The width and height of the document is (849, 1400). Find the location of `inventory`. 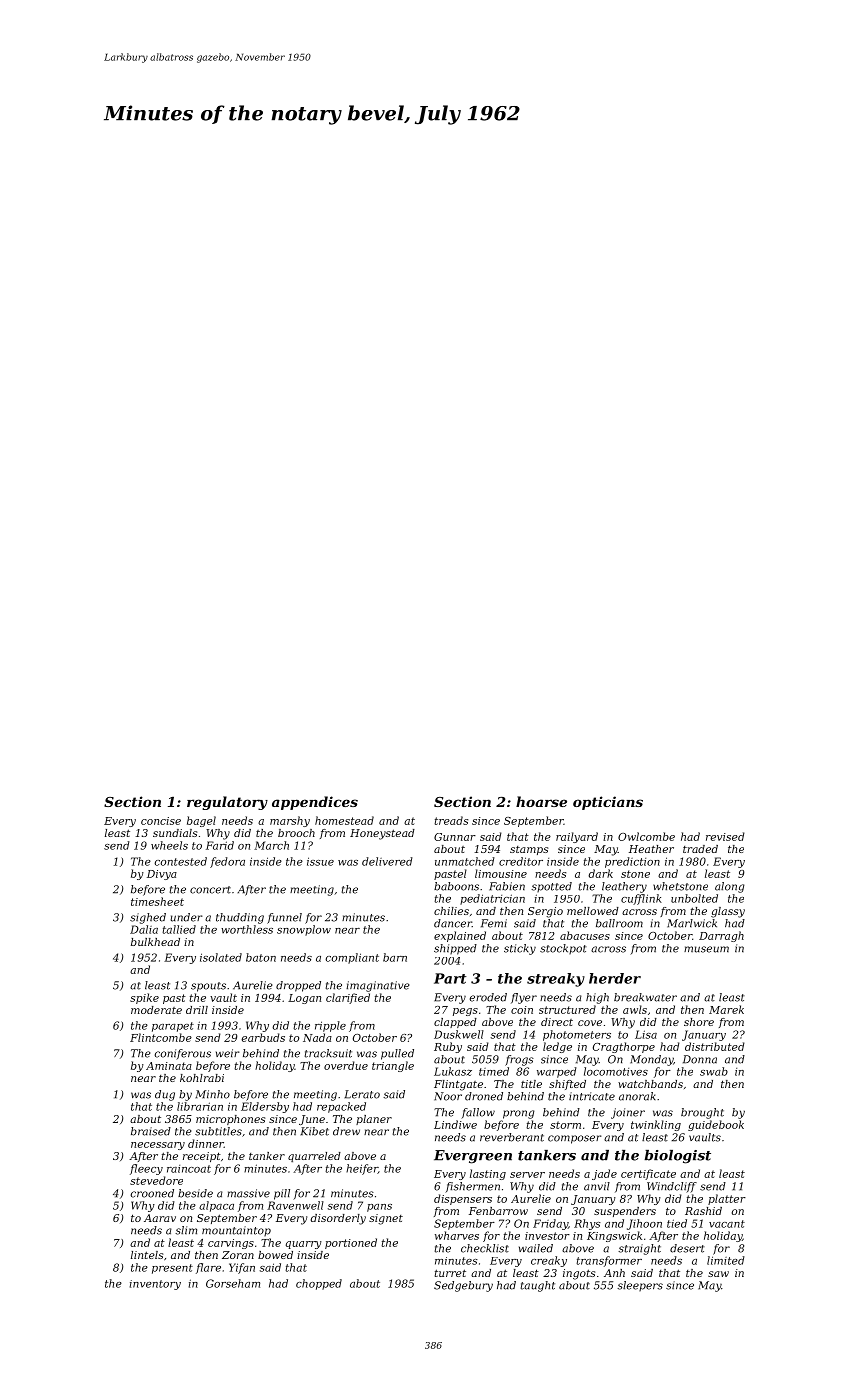

inventory is located at coordinates (155, 1285).
